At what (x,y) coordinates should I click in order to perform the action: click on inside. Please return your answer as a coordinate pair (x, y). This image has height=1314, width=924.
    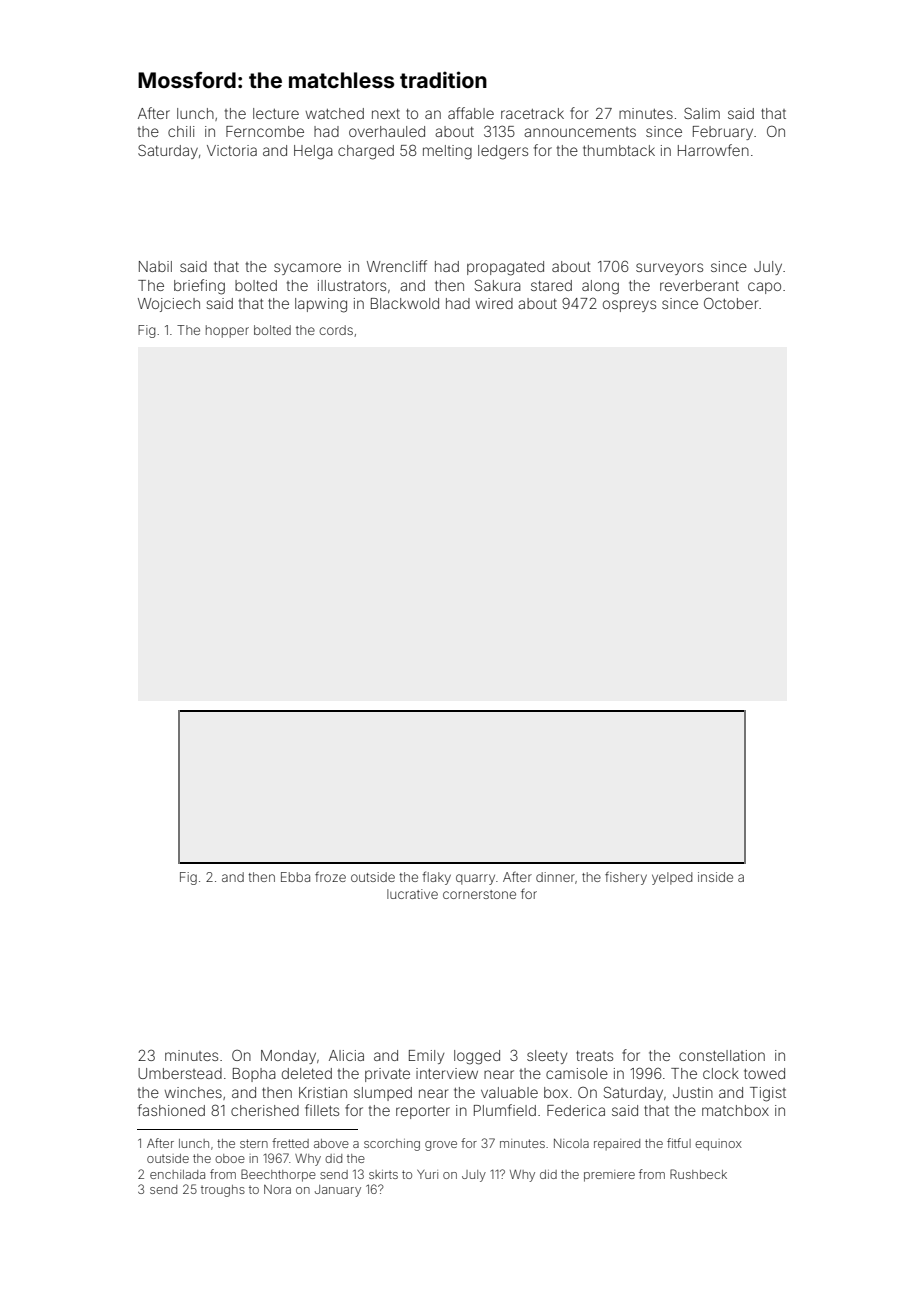
    Looking at the image, I should click on (715, 877).
